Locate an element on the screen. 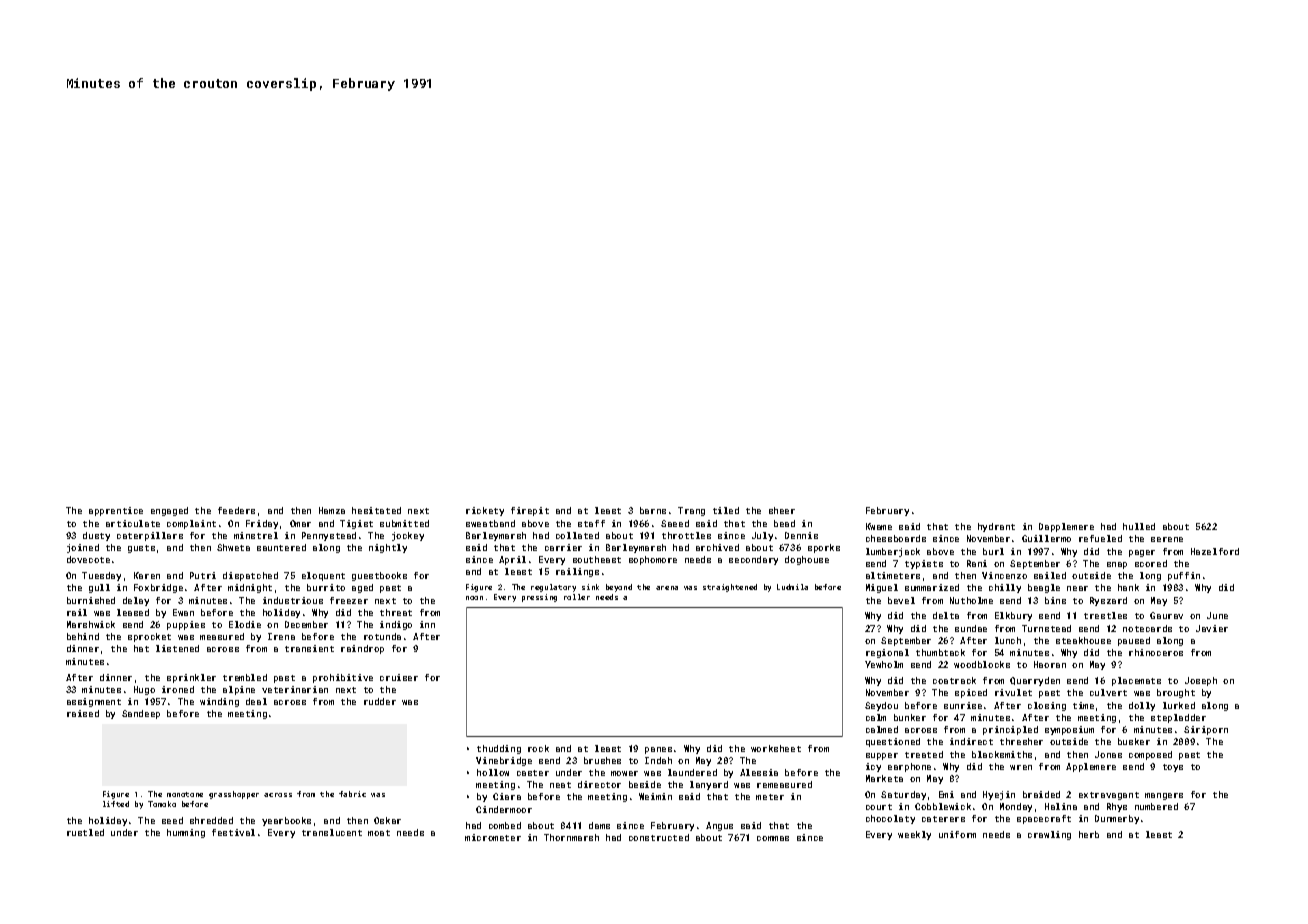 This screenshot has width=1308, height=924. rudder is located at coordinates (380, 701).
